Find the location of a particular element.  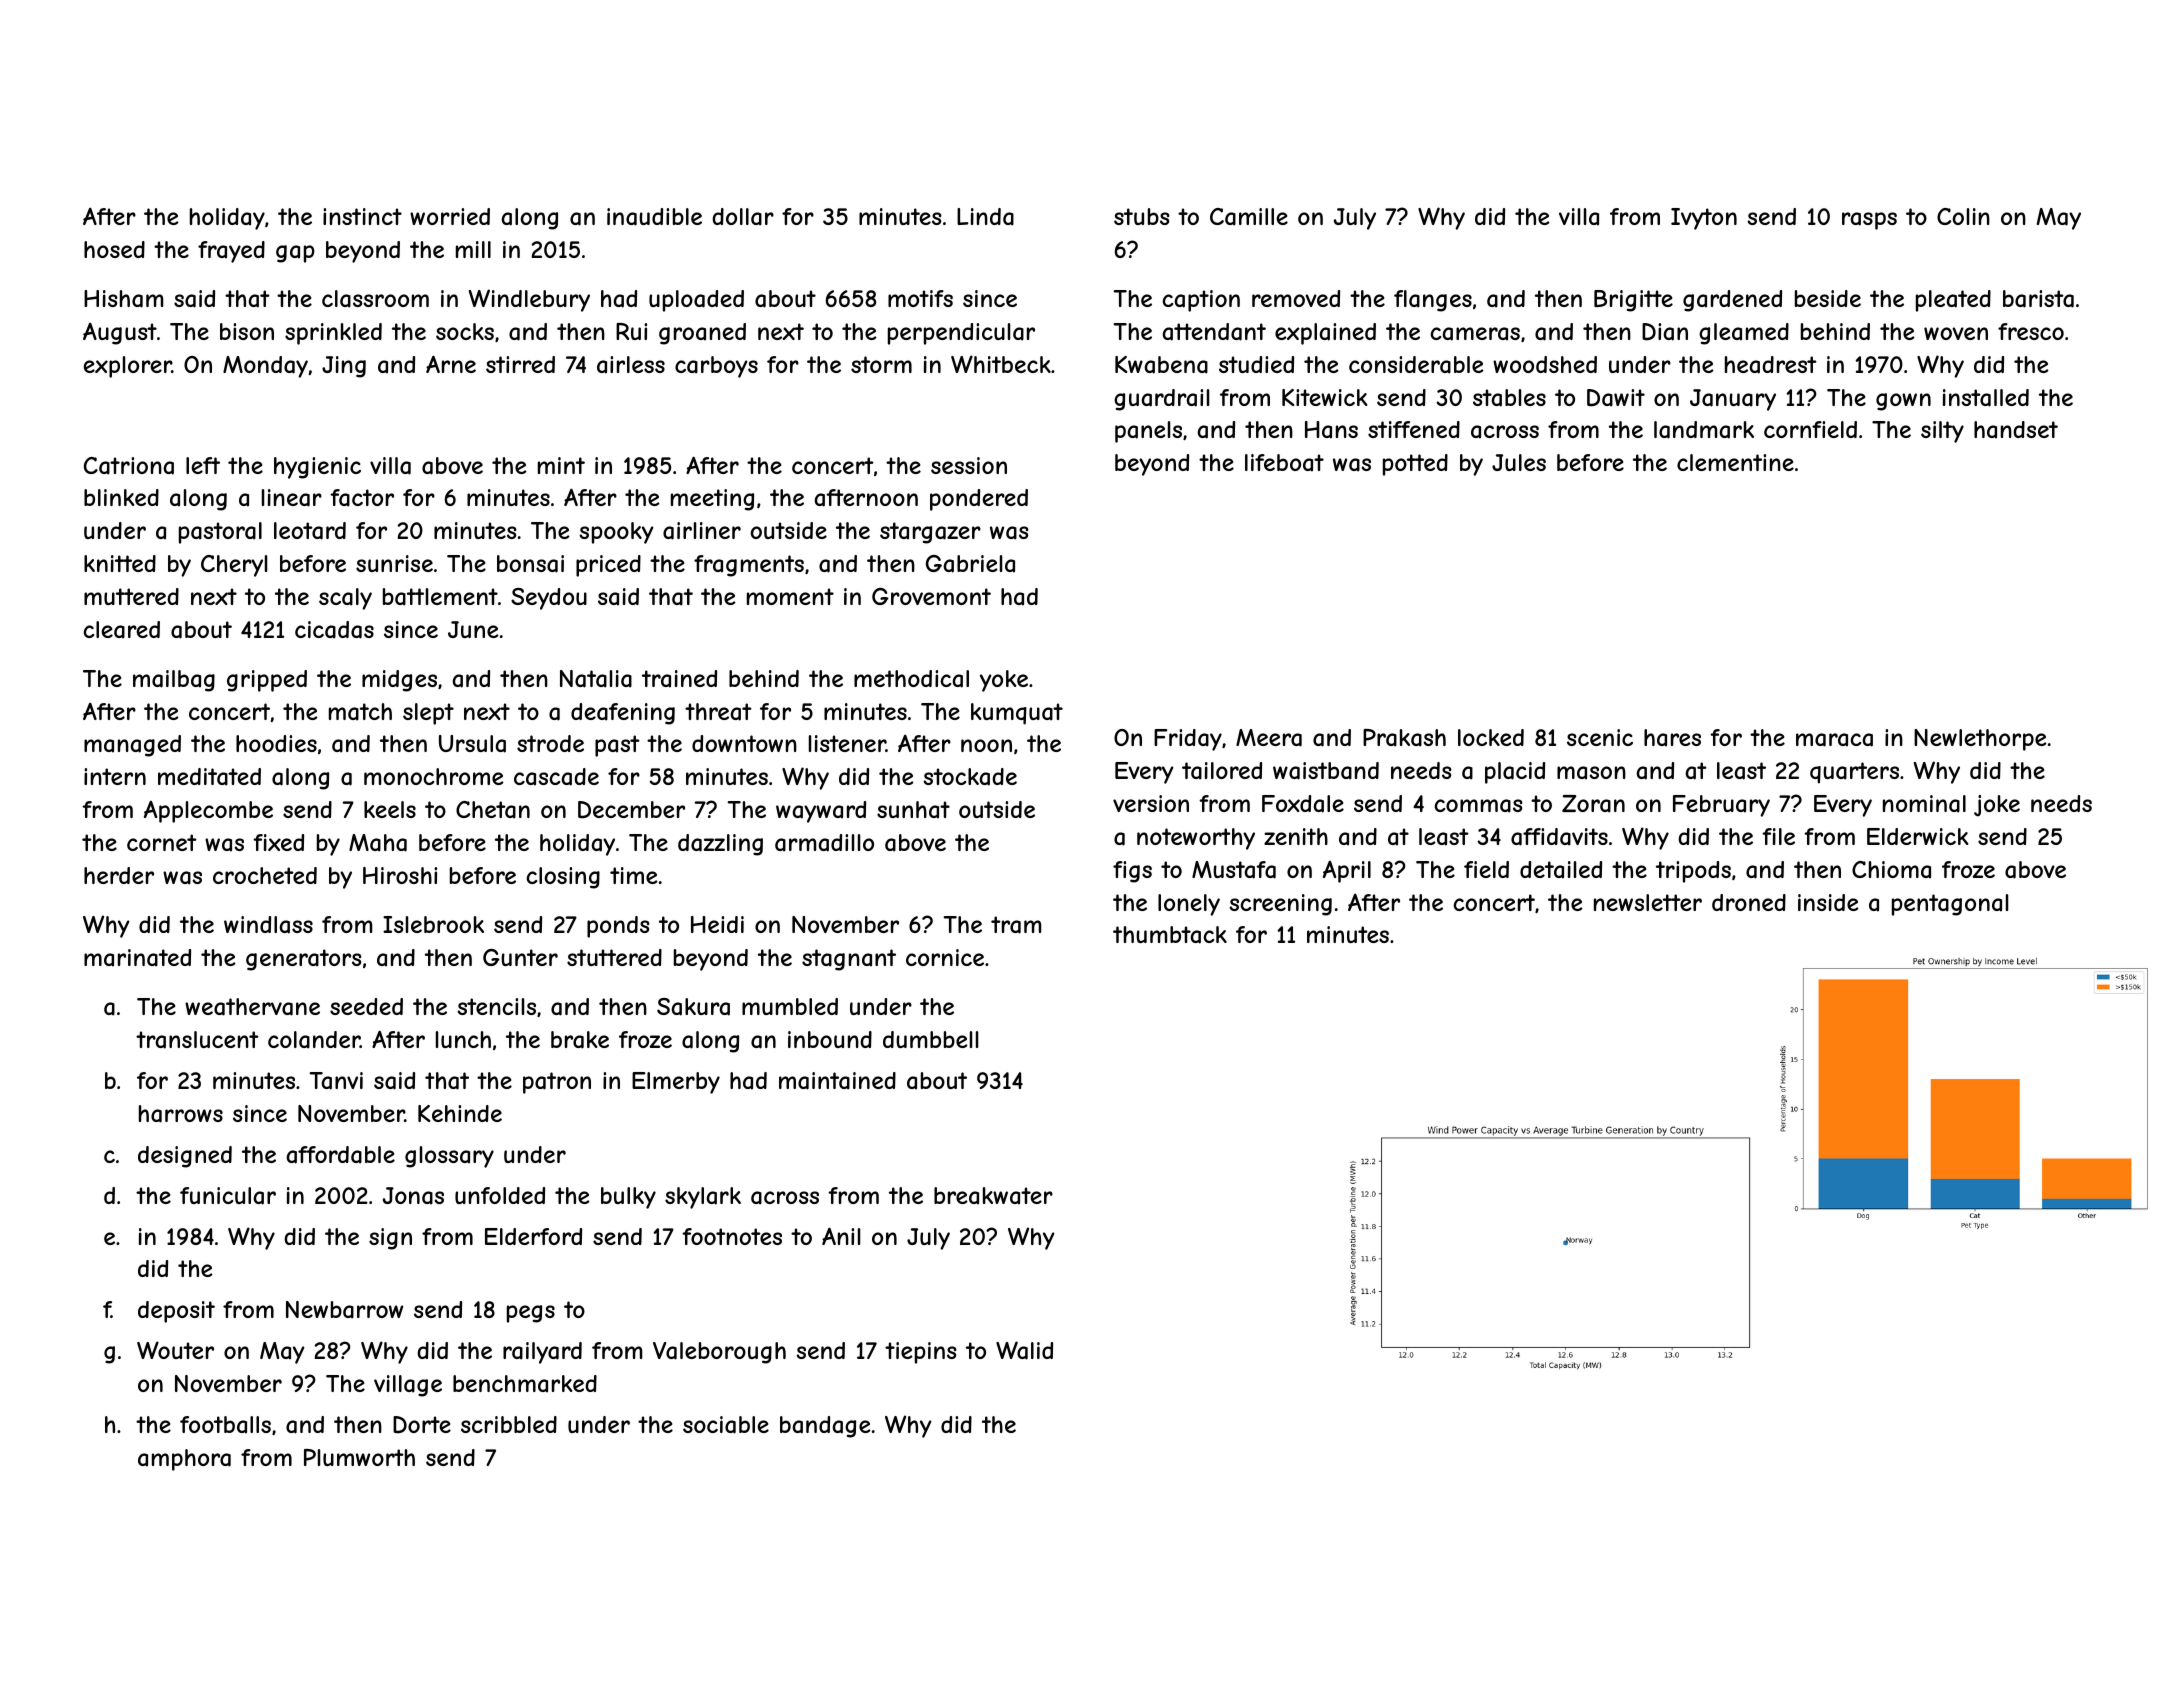

bandage is located at coordinates (825, 1427).
